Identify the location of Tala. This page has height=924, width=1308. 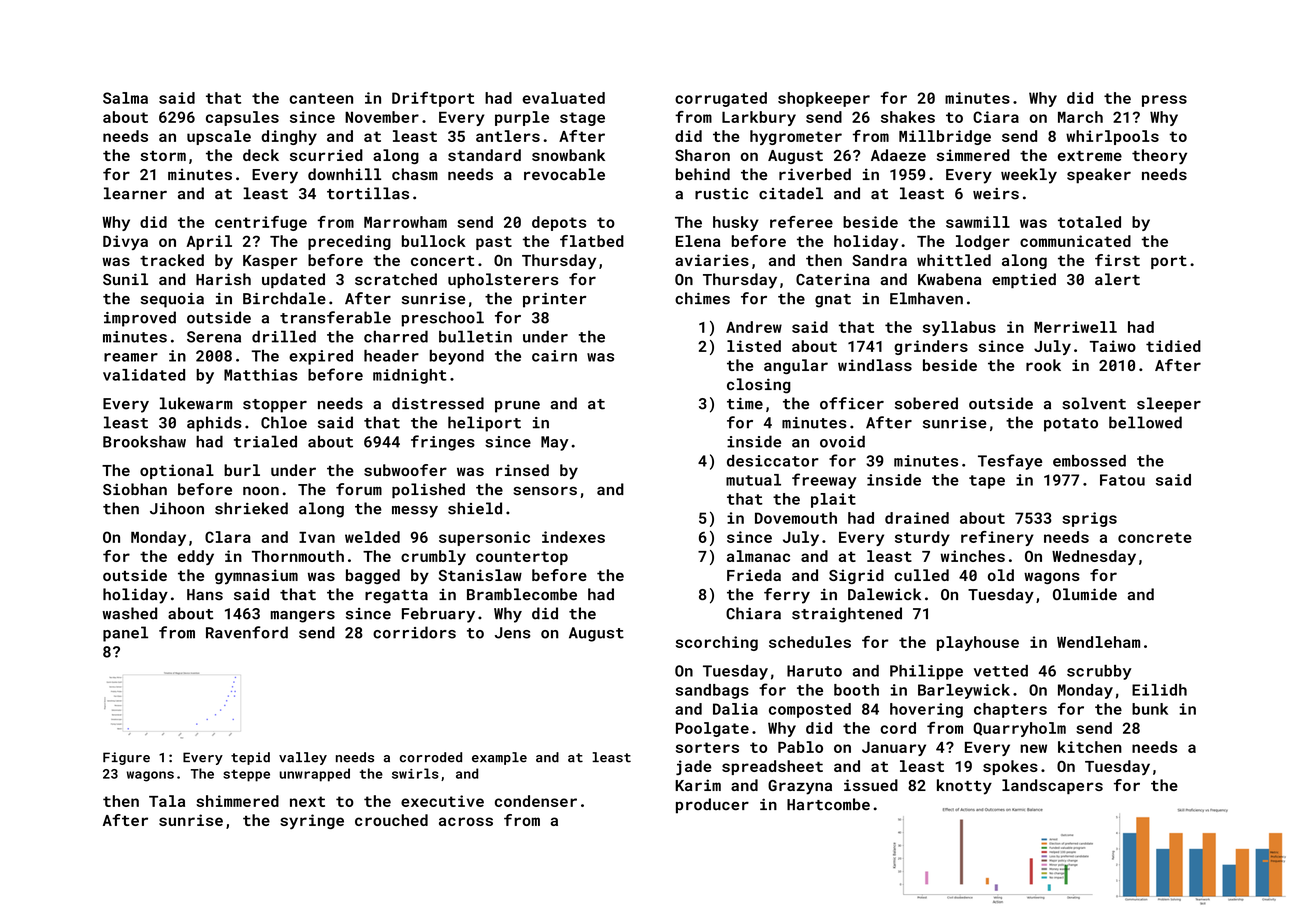
(167, 801).
